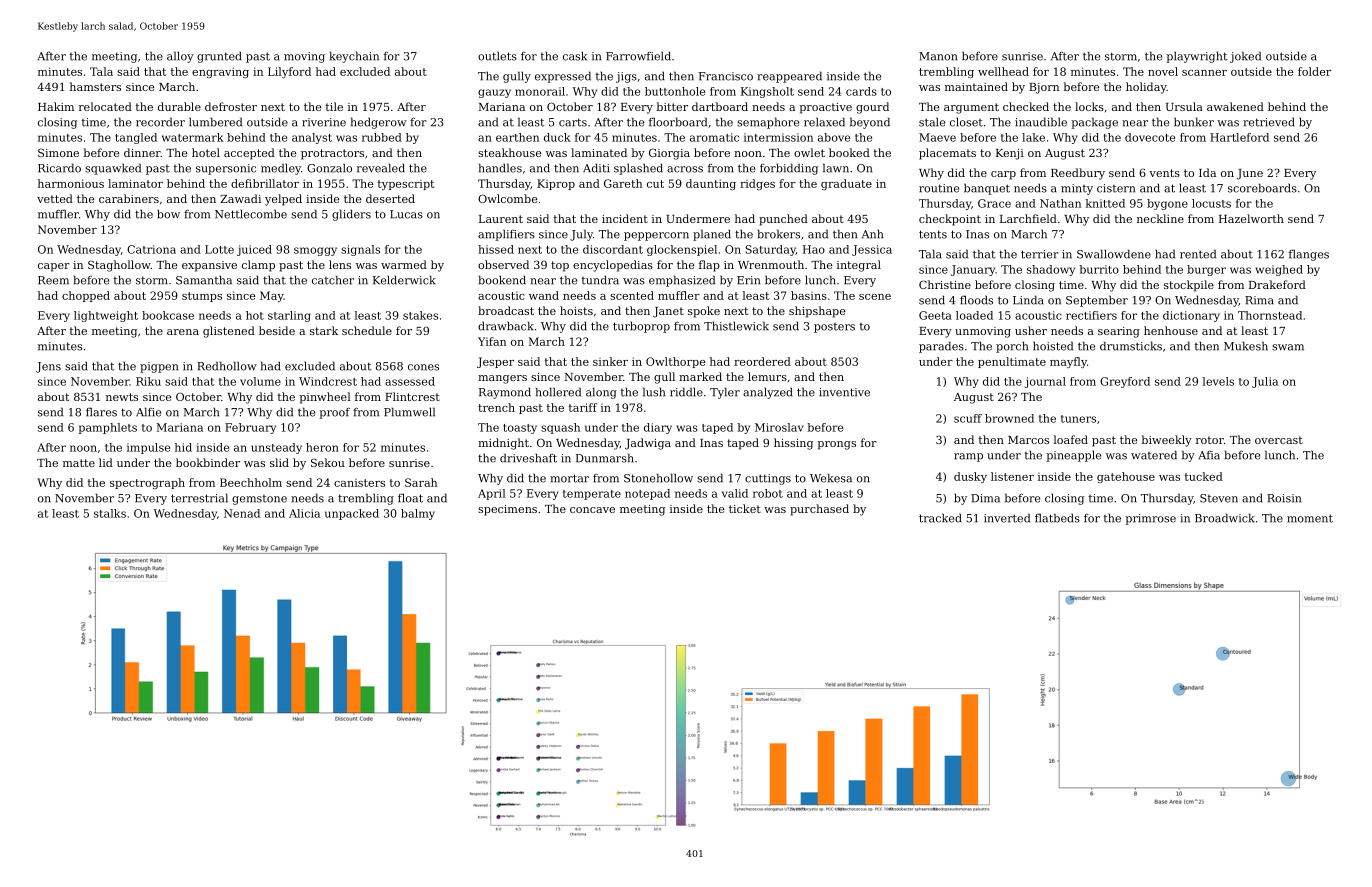 The width and height of the screenshot is (1372, 887). I want to click on flares, so click(101, 412).
